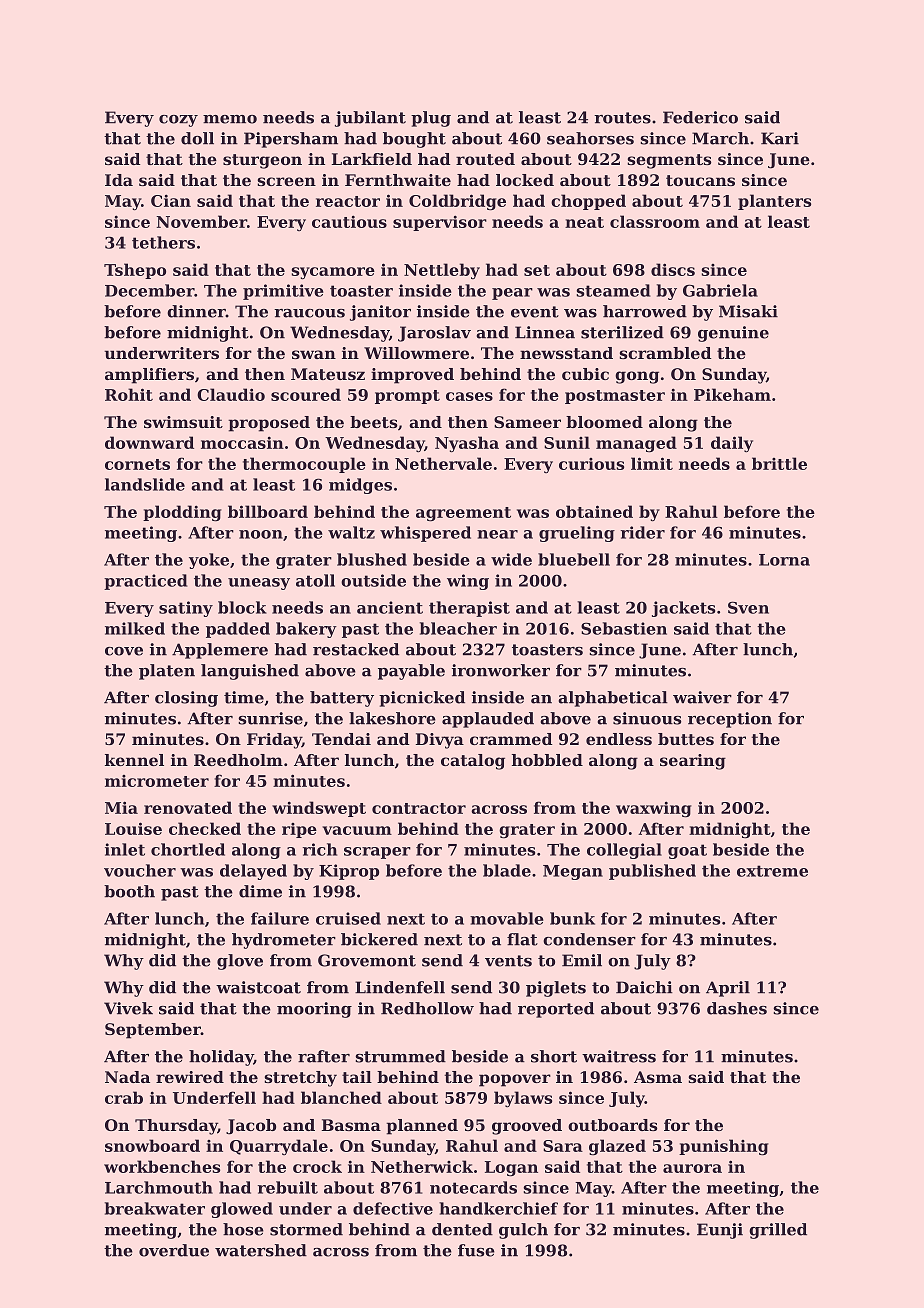 The image size is (924, 1308). What do you see at coordinates (476, 1250) in the screenshot?
I see `fuse` at bounding box center [476, 1250].
